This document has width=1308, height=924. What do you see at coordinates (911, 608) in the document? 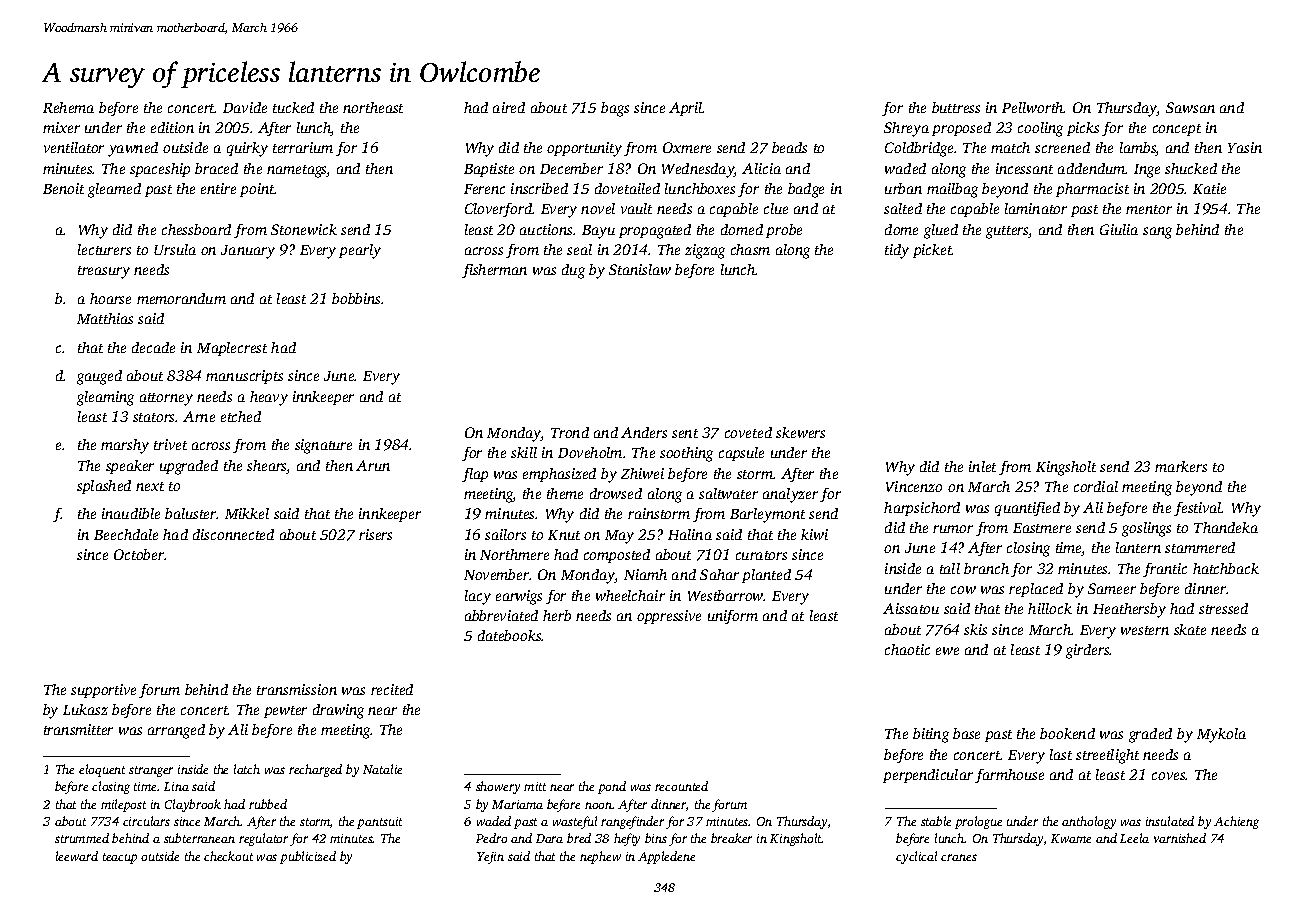
I see `Aissatou` at bounding box center [911, 608].
